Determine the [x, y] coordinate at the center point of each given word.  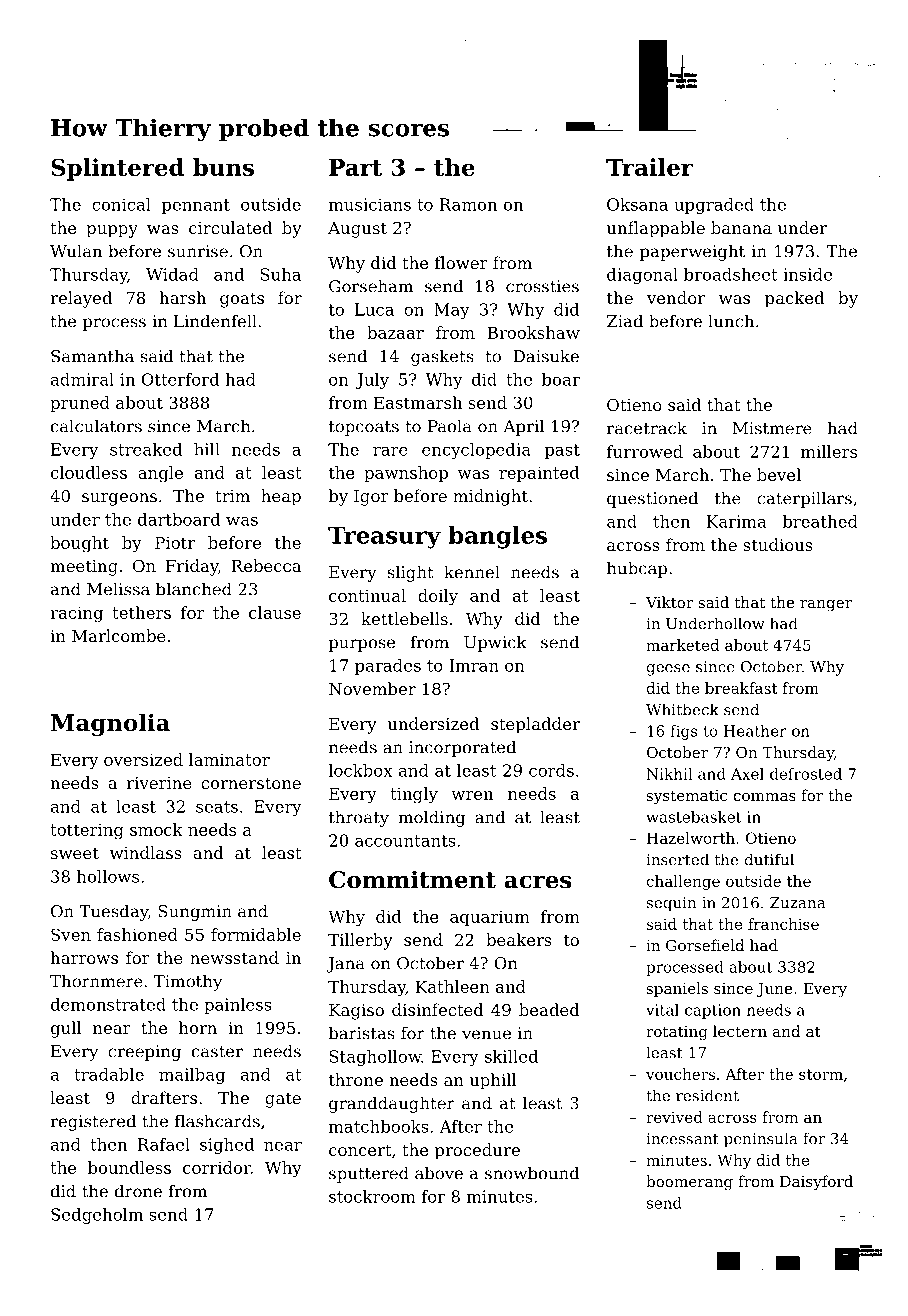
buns [223, 167]
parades [388, 667]
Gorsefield [705, 945]
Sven [71, 934]
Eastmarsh [418, 402]
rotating [677, 1033]
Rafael [164, 1144]
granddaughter [391, 1104]
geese [668, 670]
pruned [80, 404]
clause [275, 612]
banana [741, 227]
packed [794, 299]
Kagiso [356, 1012]
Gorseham [371, 286]
